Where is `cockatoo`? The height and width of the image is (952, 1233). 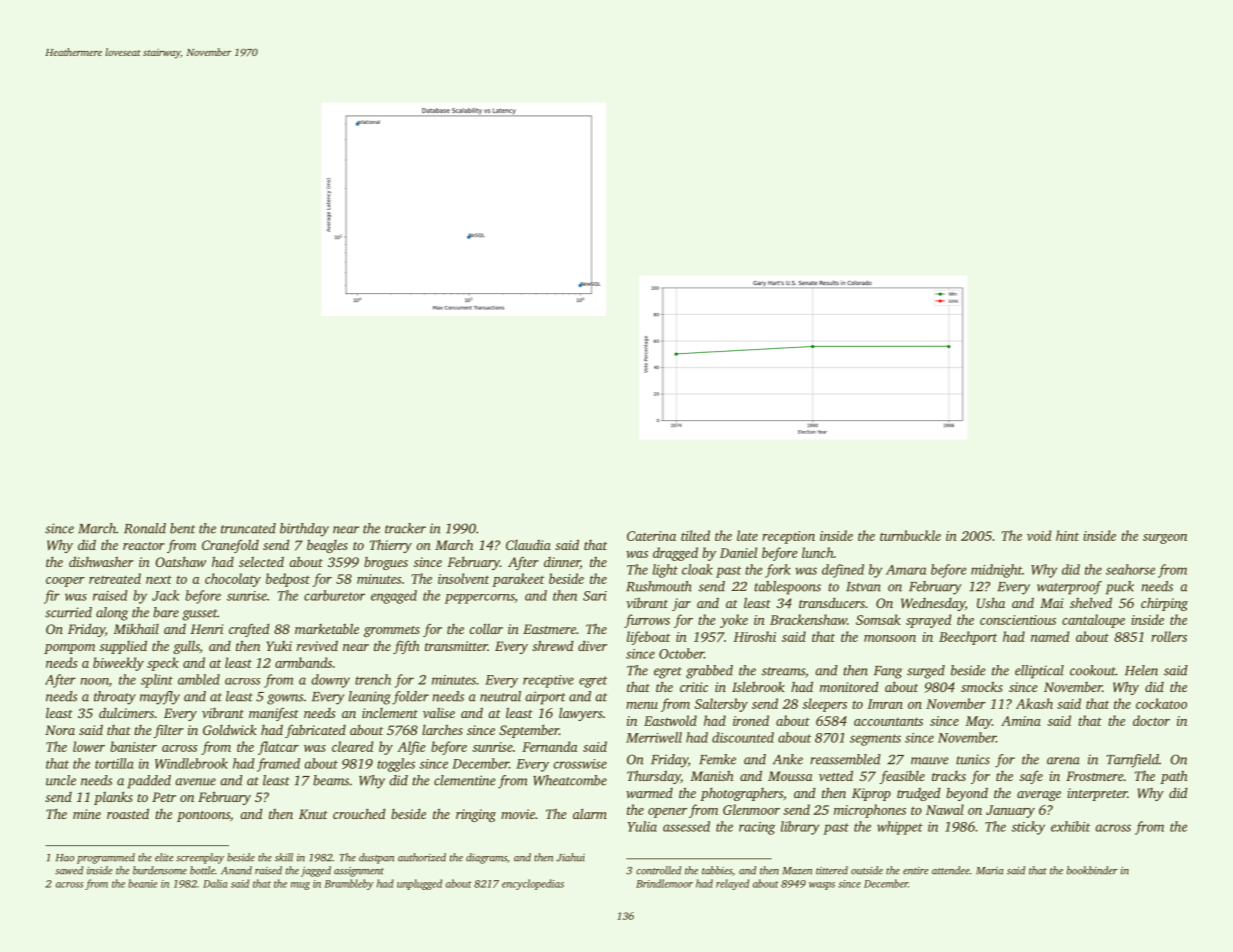
cockatoo is located at coordinates (1161, 703).
